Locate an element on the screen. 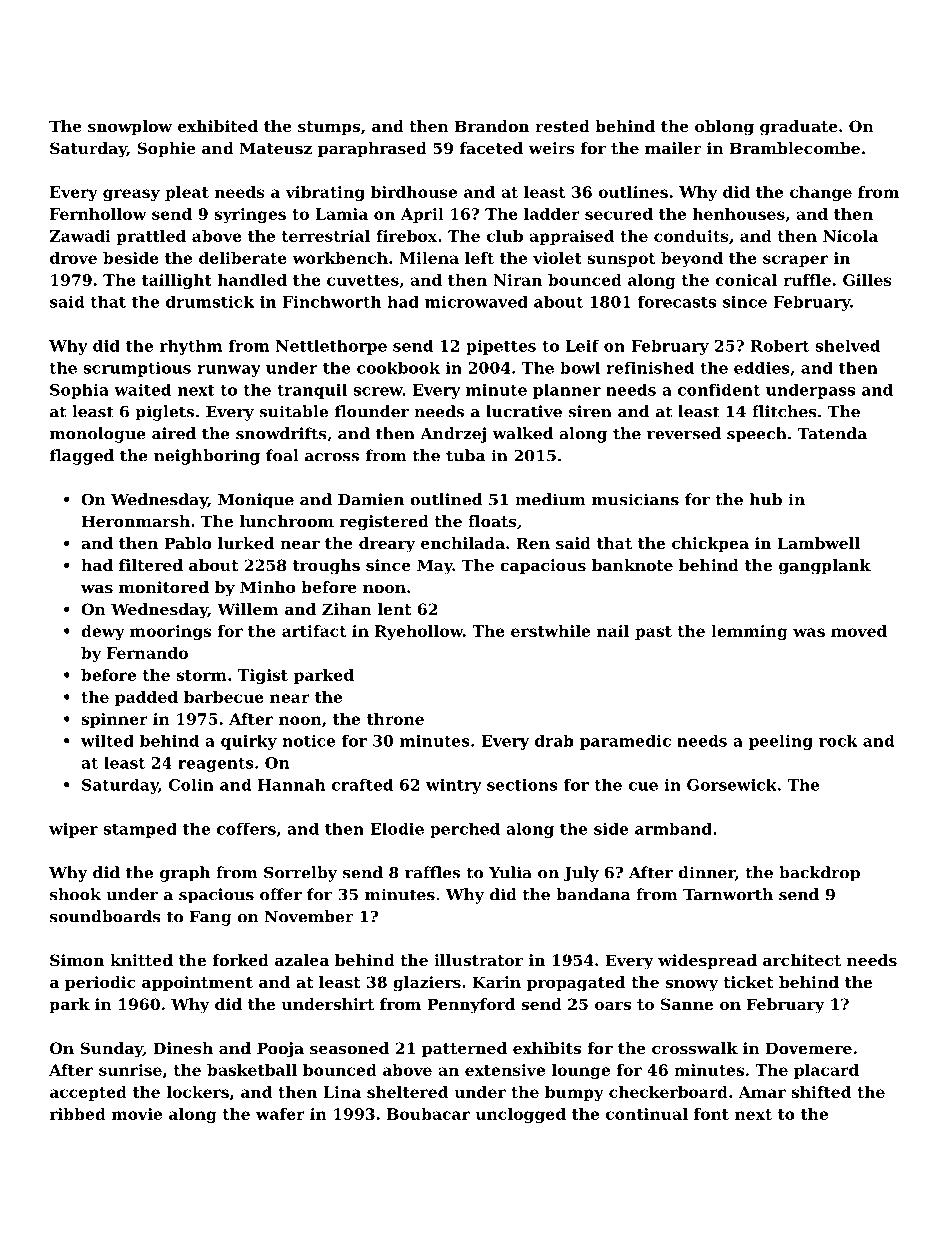  Elodie is located at coordinates (397, 828).
